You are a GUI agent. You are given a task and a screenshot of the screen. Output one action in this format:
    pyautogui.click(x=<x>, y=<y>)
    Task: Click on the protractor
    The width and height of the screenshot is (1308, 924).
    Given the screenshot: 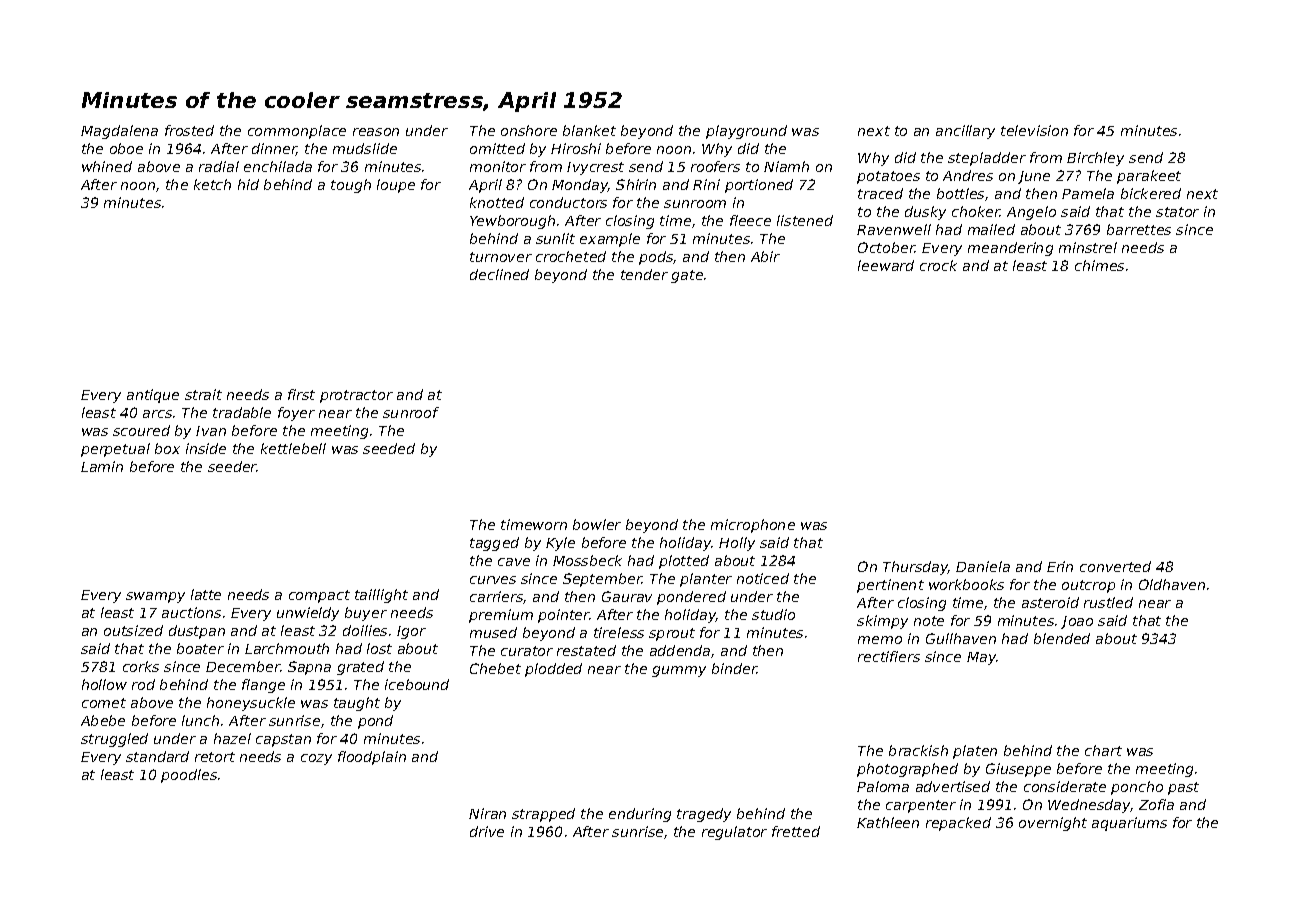 What is the action you would take?
    pyautogui.click(x=356, y=396)
